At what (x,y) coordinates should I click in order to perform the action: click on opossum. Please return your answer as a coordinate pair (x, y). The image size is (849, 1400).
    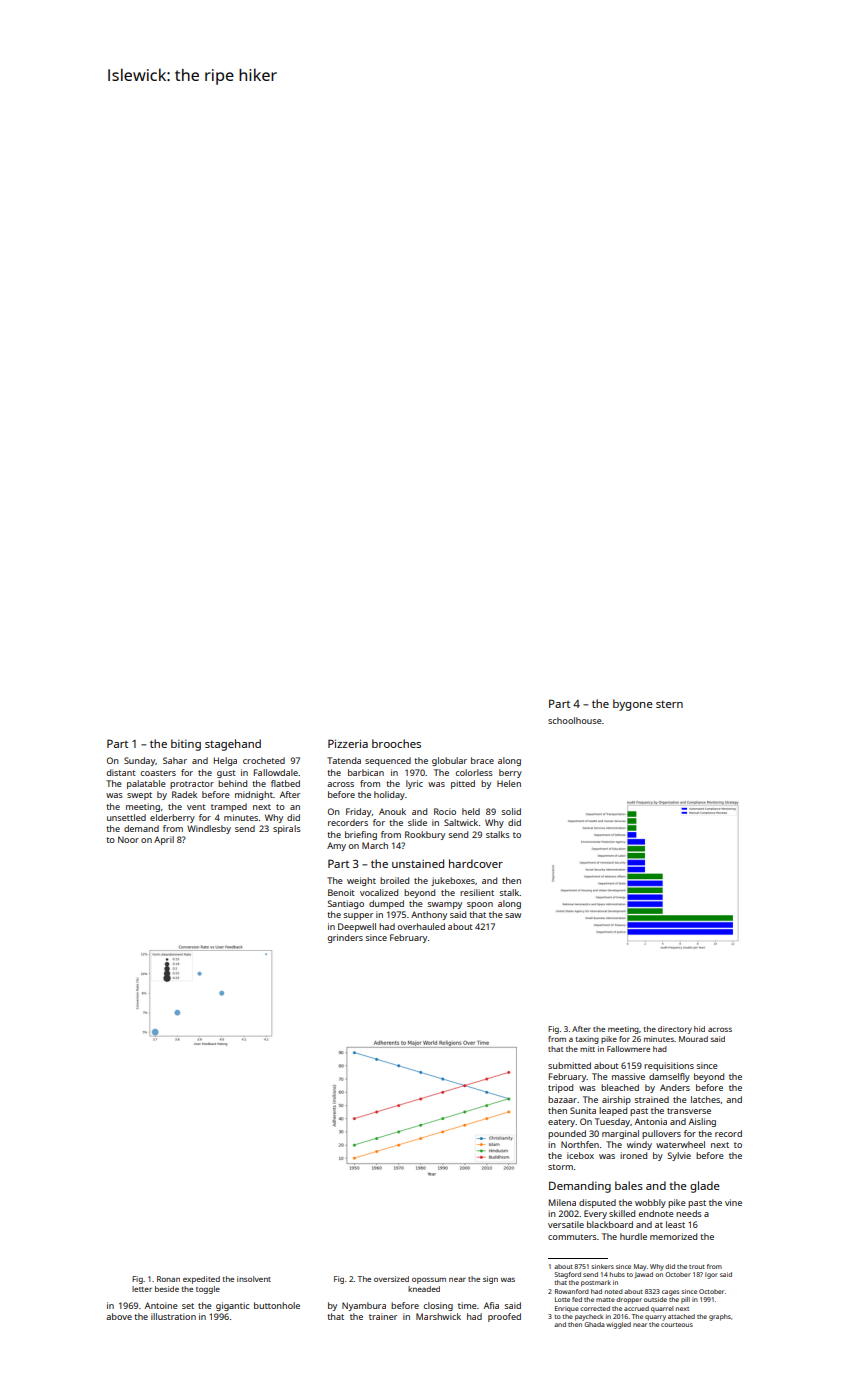
    Looking at the image, I should click on (429, 1280).
